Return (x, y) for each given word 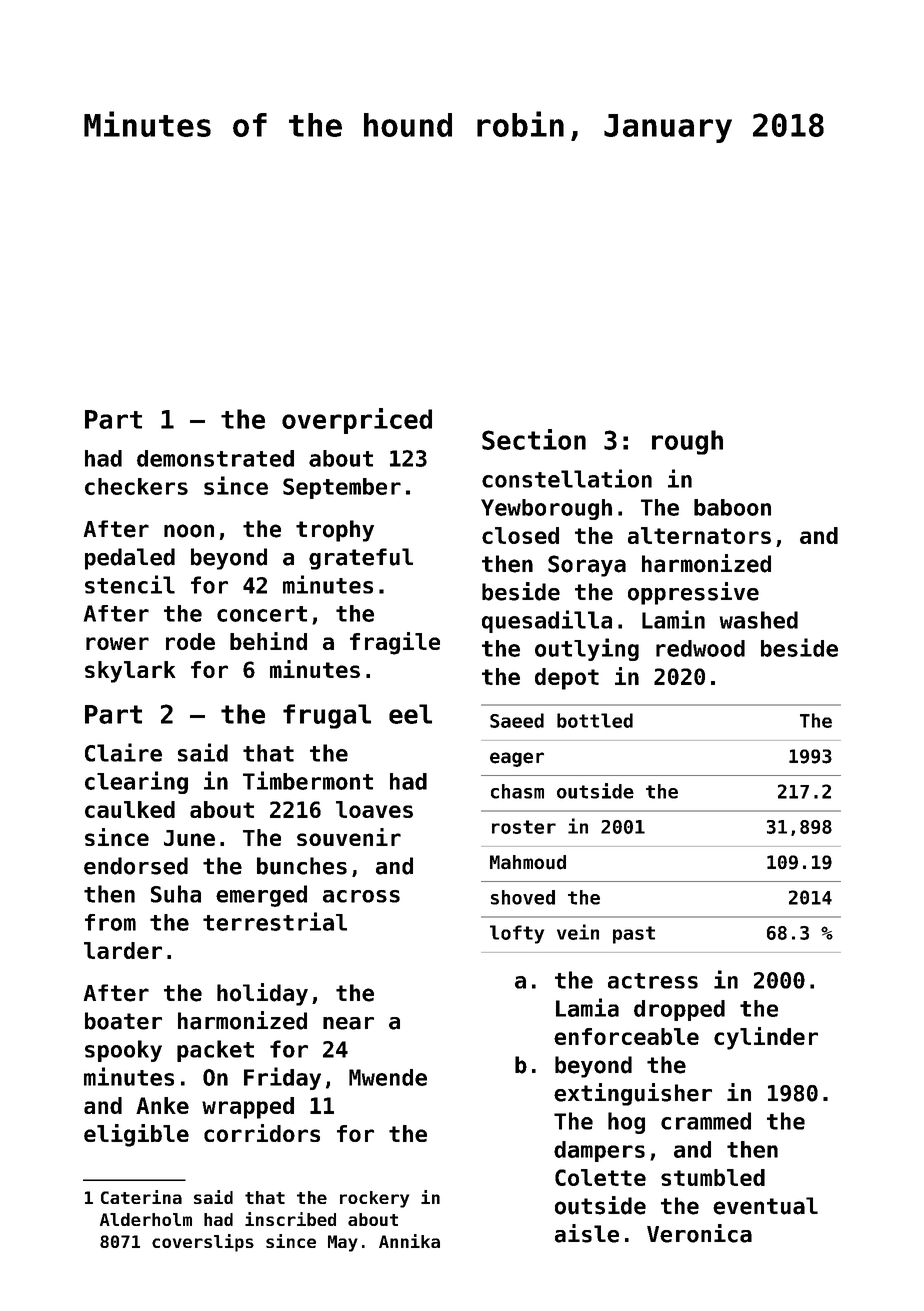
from (110, 922)
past (634, 935)
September (342, 488)
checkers (136, 486)
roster (524, 827)
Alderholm (146, 1219)
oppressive (693, 593)
